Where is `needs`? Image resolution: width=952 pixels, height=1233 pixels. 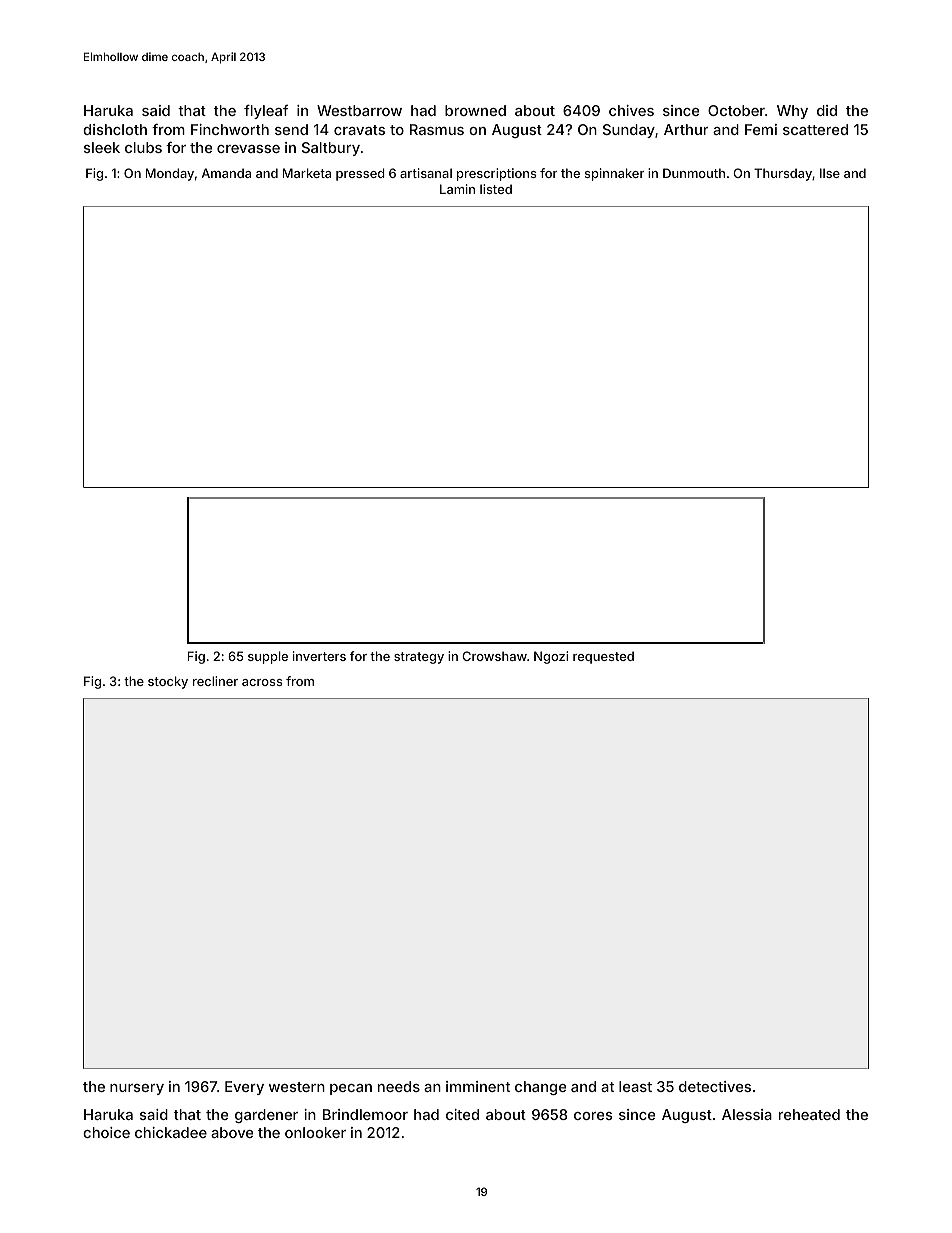 needs is located at coordinates (399, 1086).
